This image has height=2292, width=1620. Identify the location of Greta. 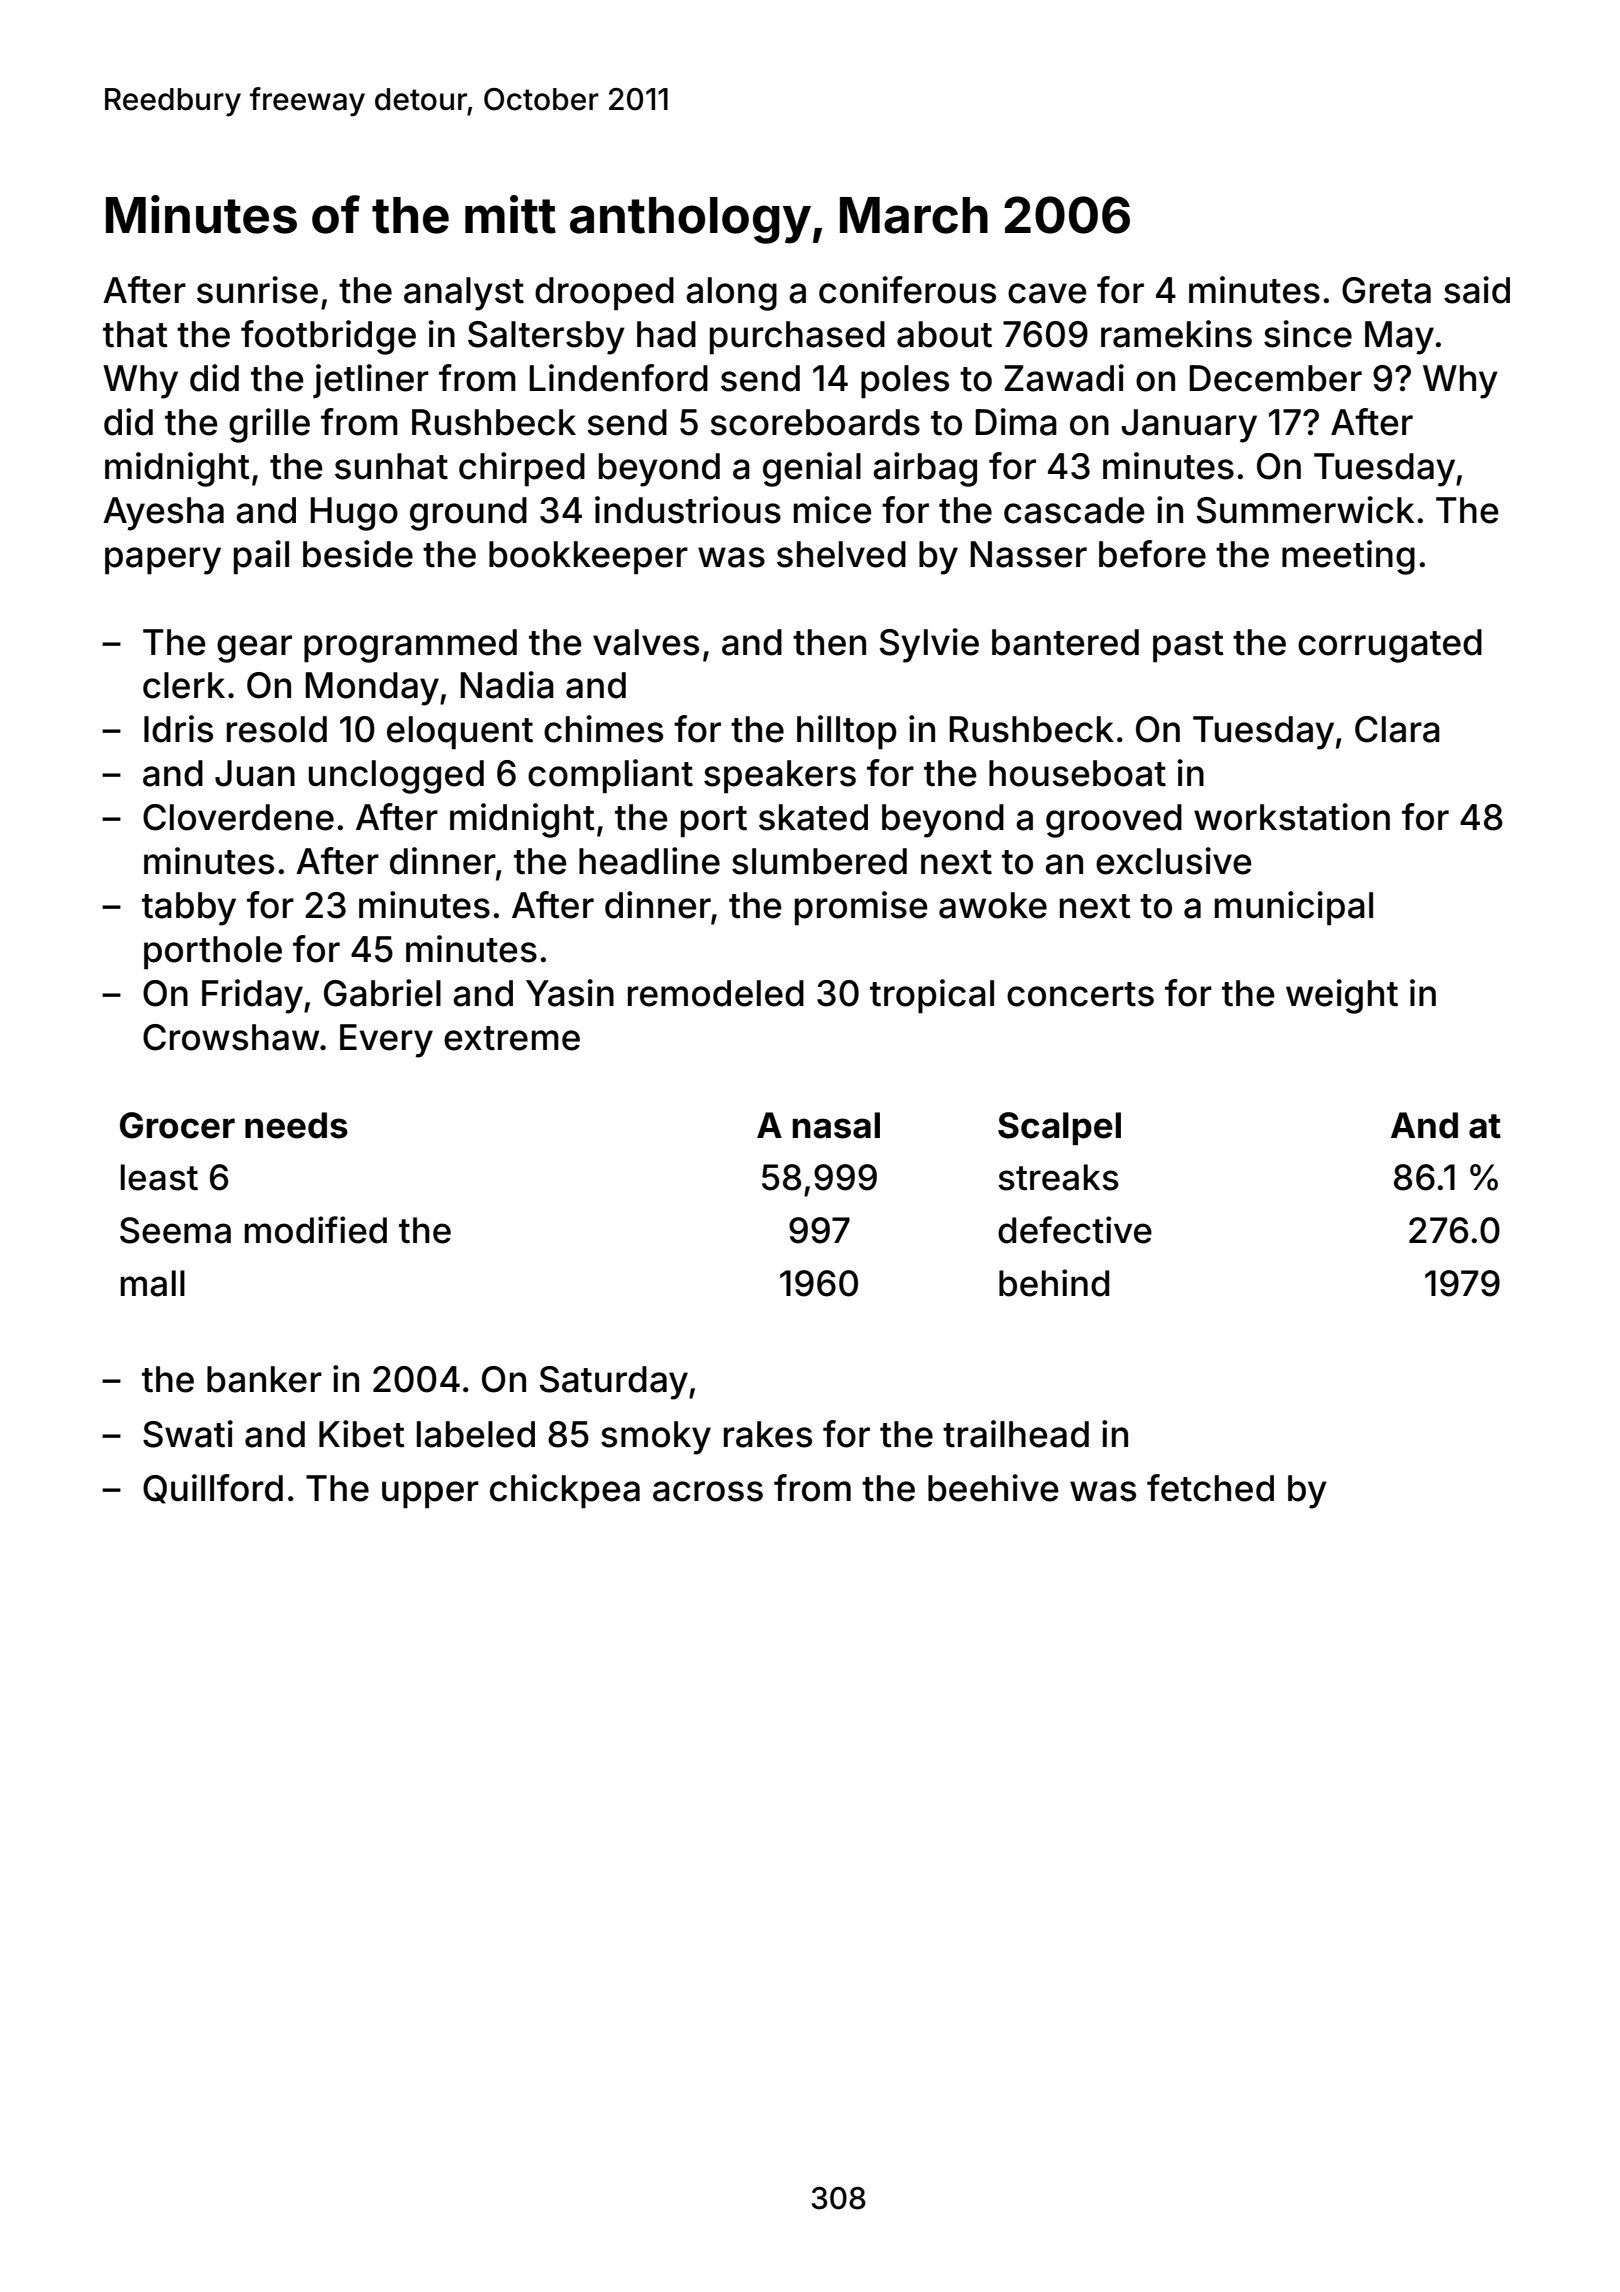
(1386, 290).
